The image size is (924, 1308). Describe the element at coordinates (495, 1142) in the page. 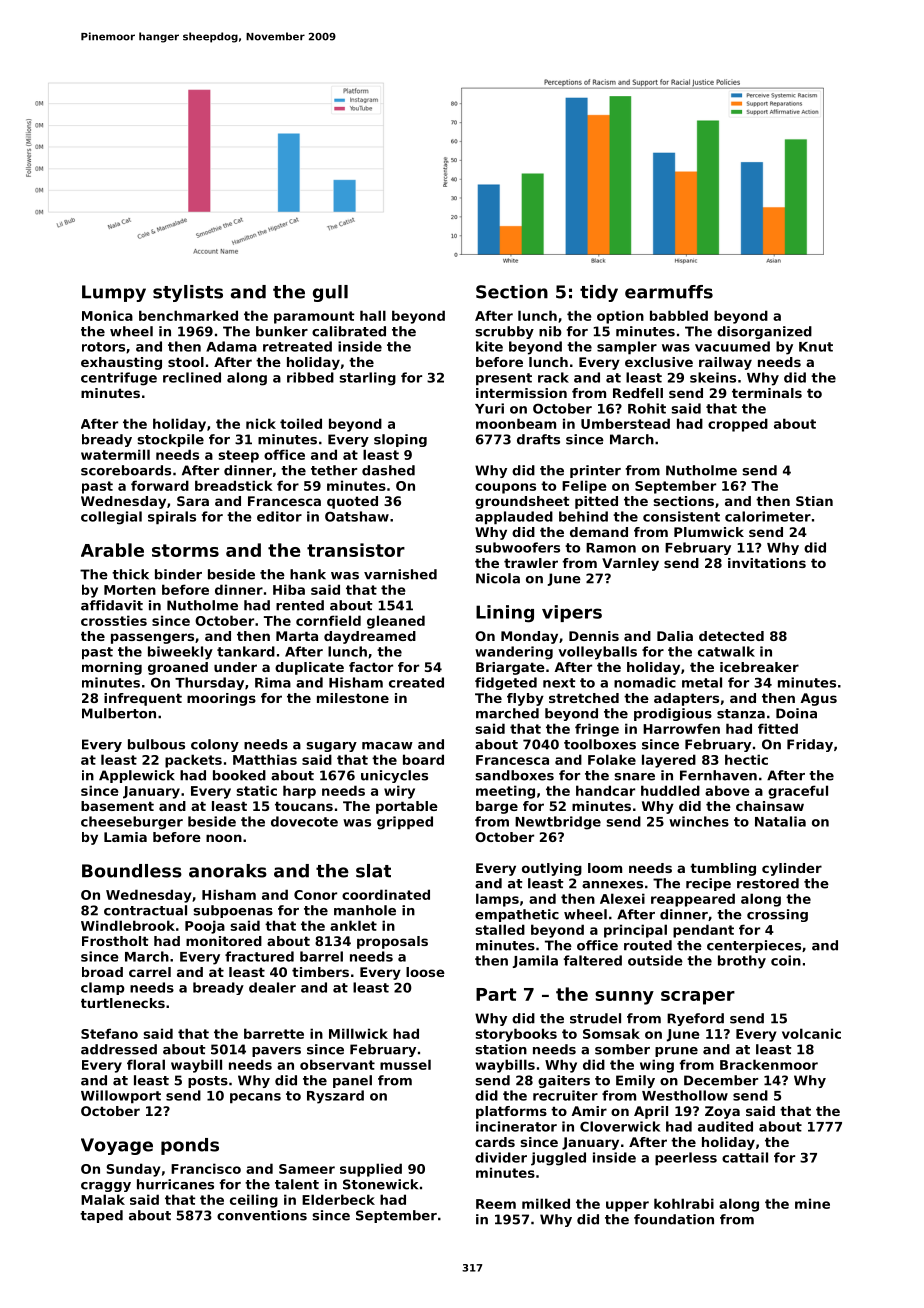

I see `cards` at that location.
